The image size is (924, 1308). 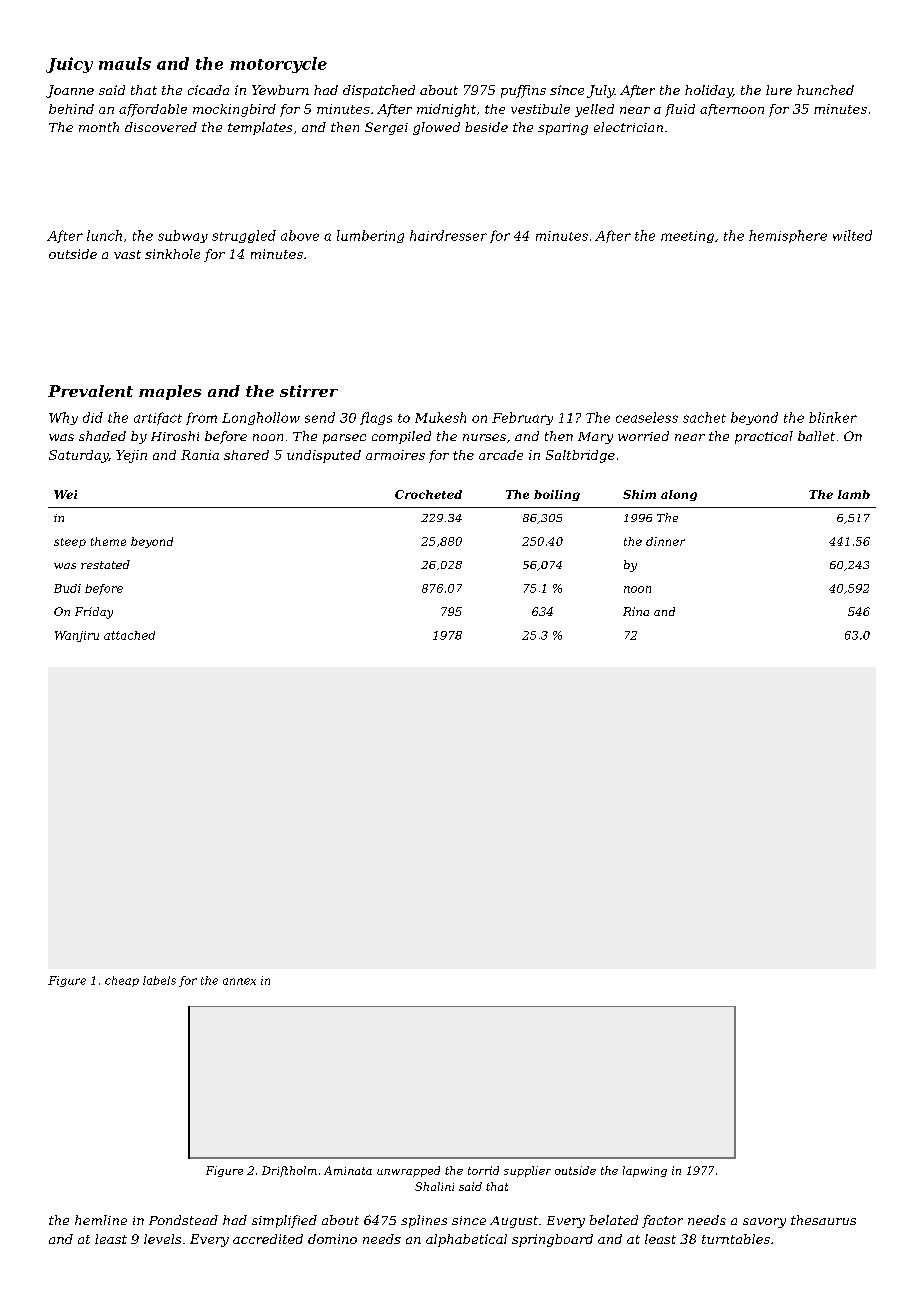 What do you see at coordinates (67, 588) in the screenshot?
I see `Budi` at bounding box center [67, 588].
